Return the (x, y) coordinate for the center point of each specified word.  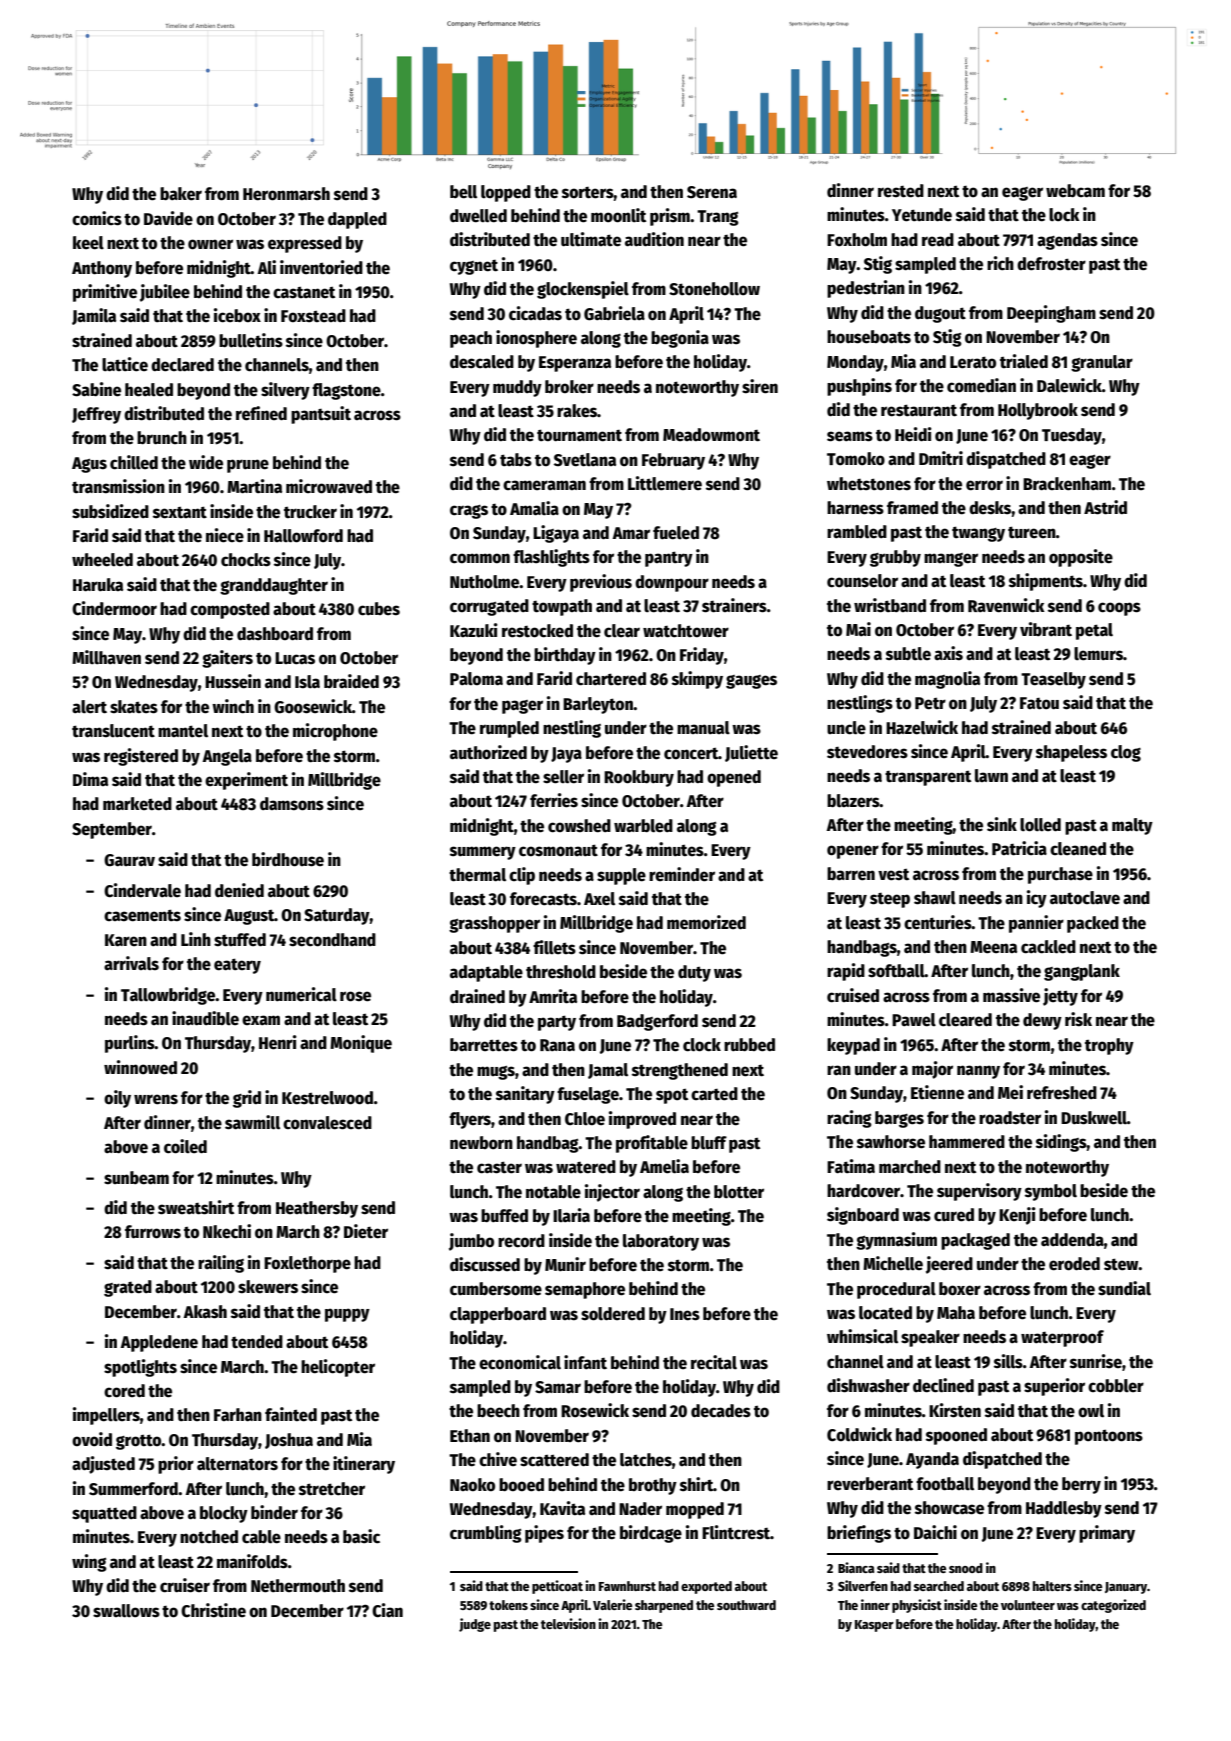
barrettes (484, 1045)
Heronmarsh (286, 194)
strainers (734, 605)
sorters (588, 193)
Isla (307, 682)
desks (990, 508)
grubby (895, 558)
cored (124, 1391)
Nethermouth (298, 1586)
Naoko (472, 1485)
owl (1091, 1411)
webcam (1075, 191)
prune (248, 466)
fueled (676, 533)
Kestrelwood (327, 1098)
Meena (993, 947)
